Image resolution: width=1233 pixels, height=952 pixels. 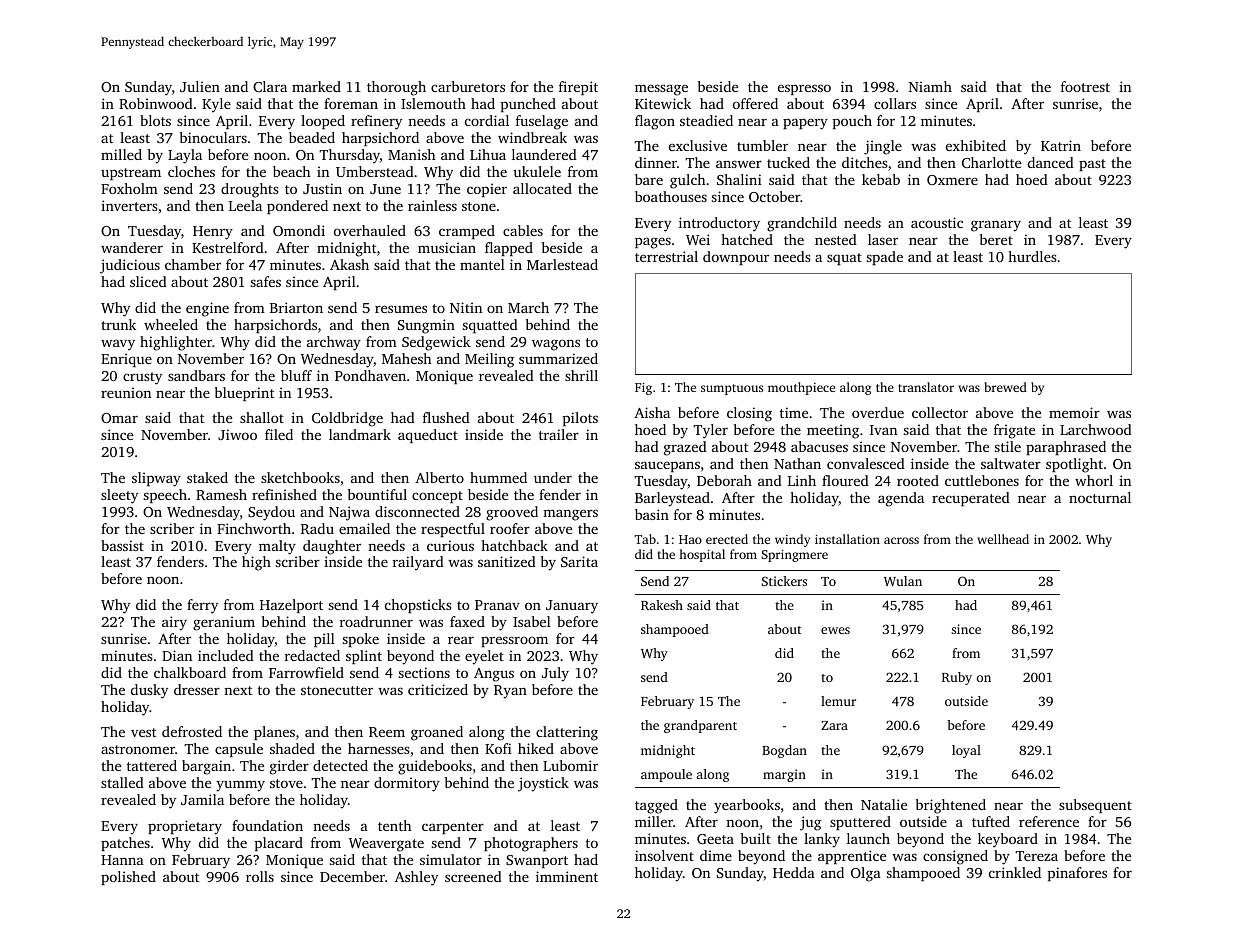 I want to click on grandchild, so click(x=802, y=224).
